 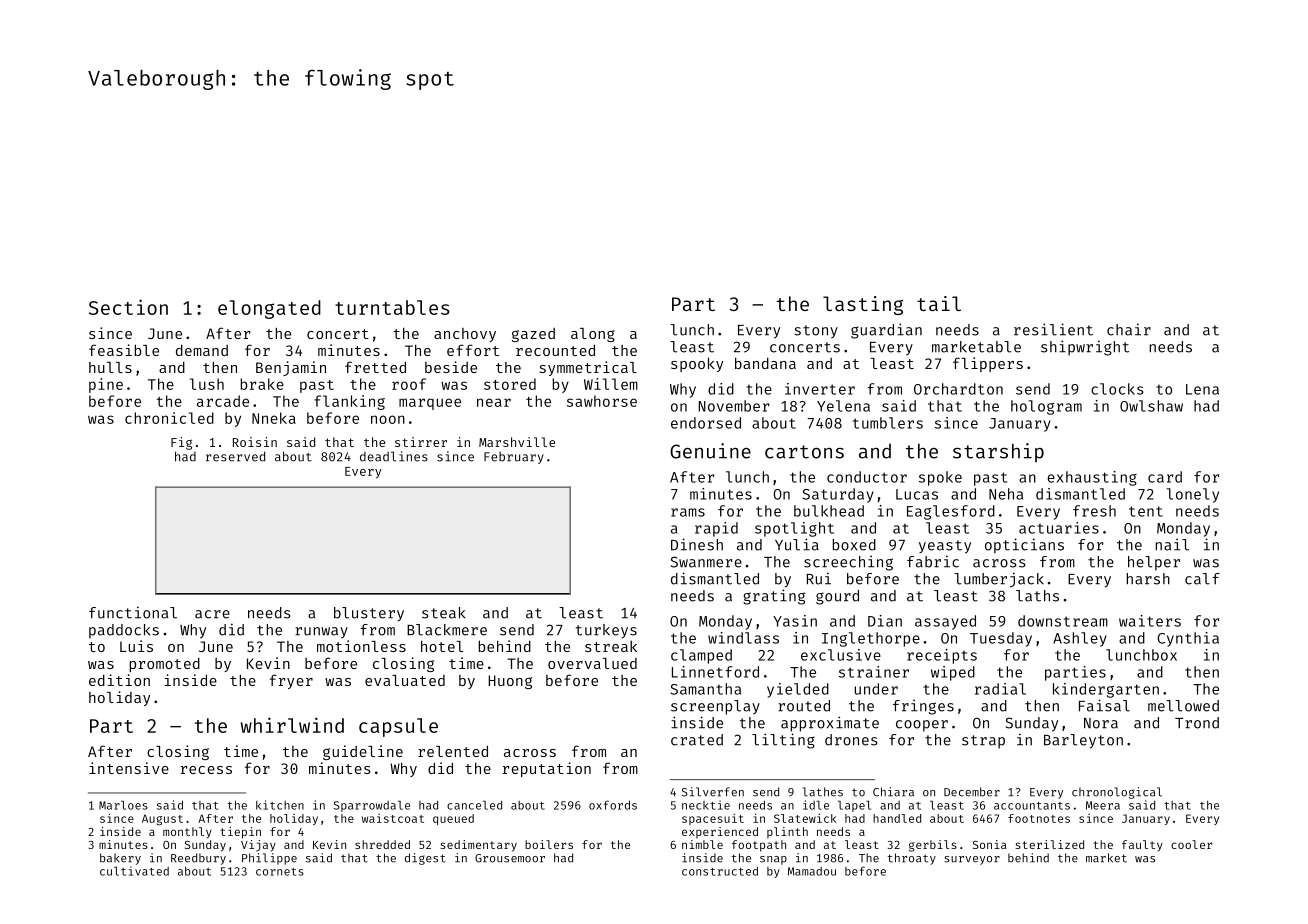 I want to click on recess, so click(x=206, y=770).
